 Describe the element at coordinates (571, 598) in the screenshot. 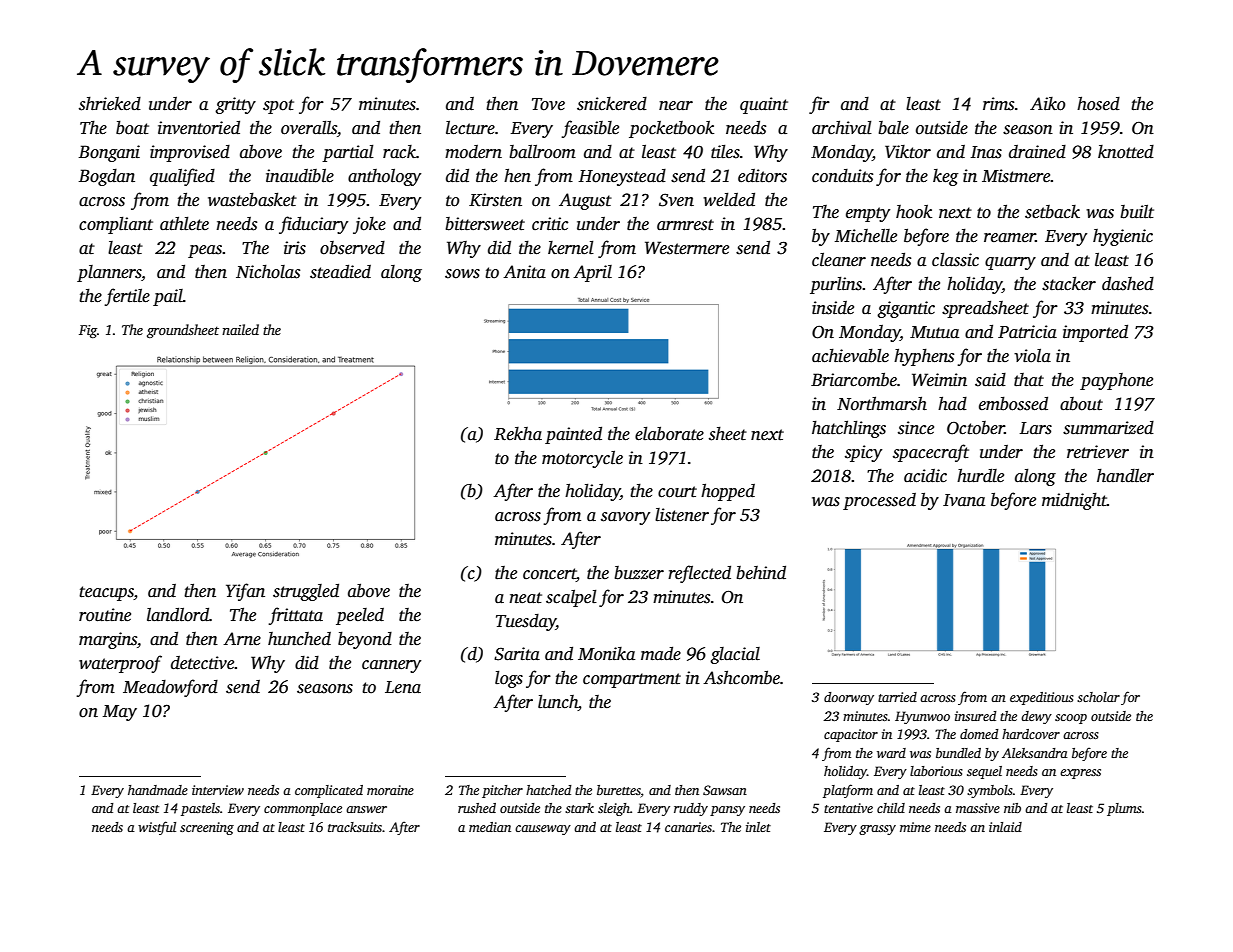

I see `scalpel` at that location.
